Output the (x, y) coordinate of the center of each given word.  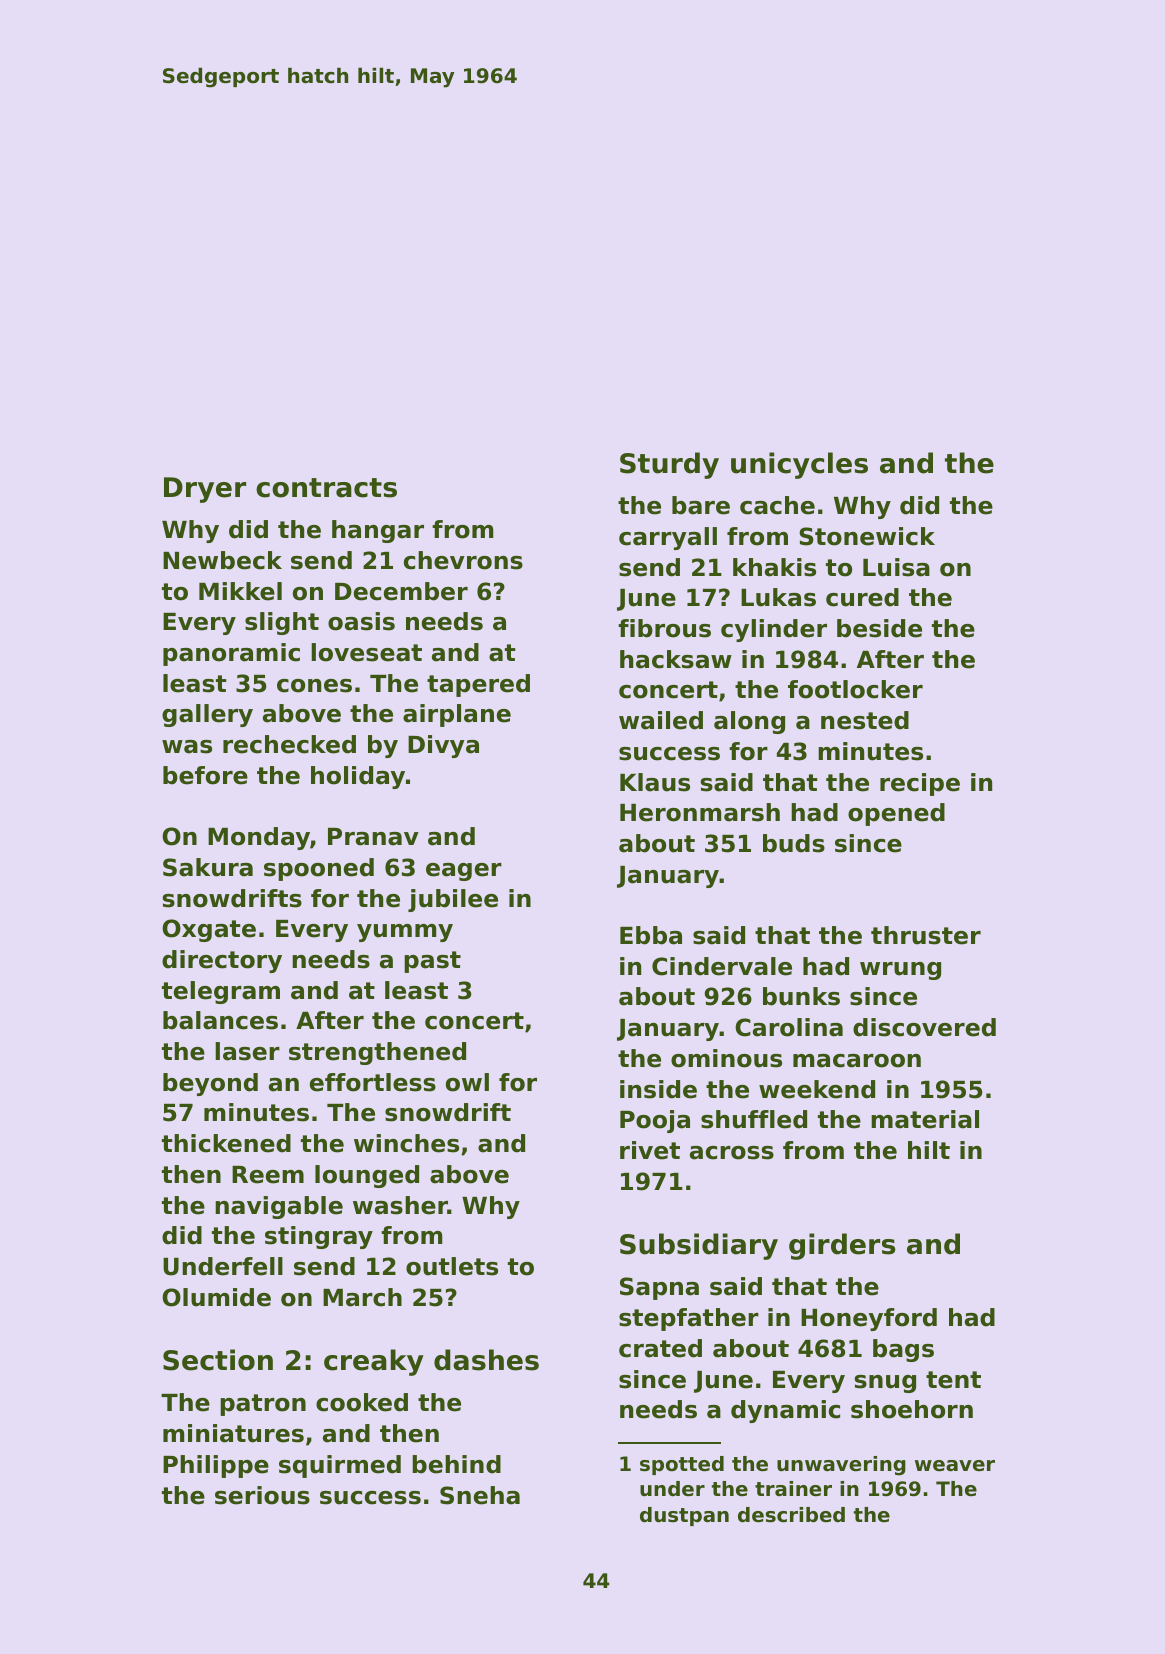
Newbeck (222, 560)
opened (896, 814)
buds (794, 843)
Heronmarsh (700, 812)
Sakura (208, 867)
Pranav (373, 837)
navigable (279, 1207)
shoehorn (912, 1409)
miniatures (233, 1433)
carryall (668, 538)
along (749, 722)
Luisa (896, 567)
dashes (486, 1360)
